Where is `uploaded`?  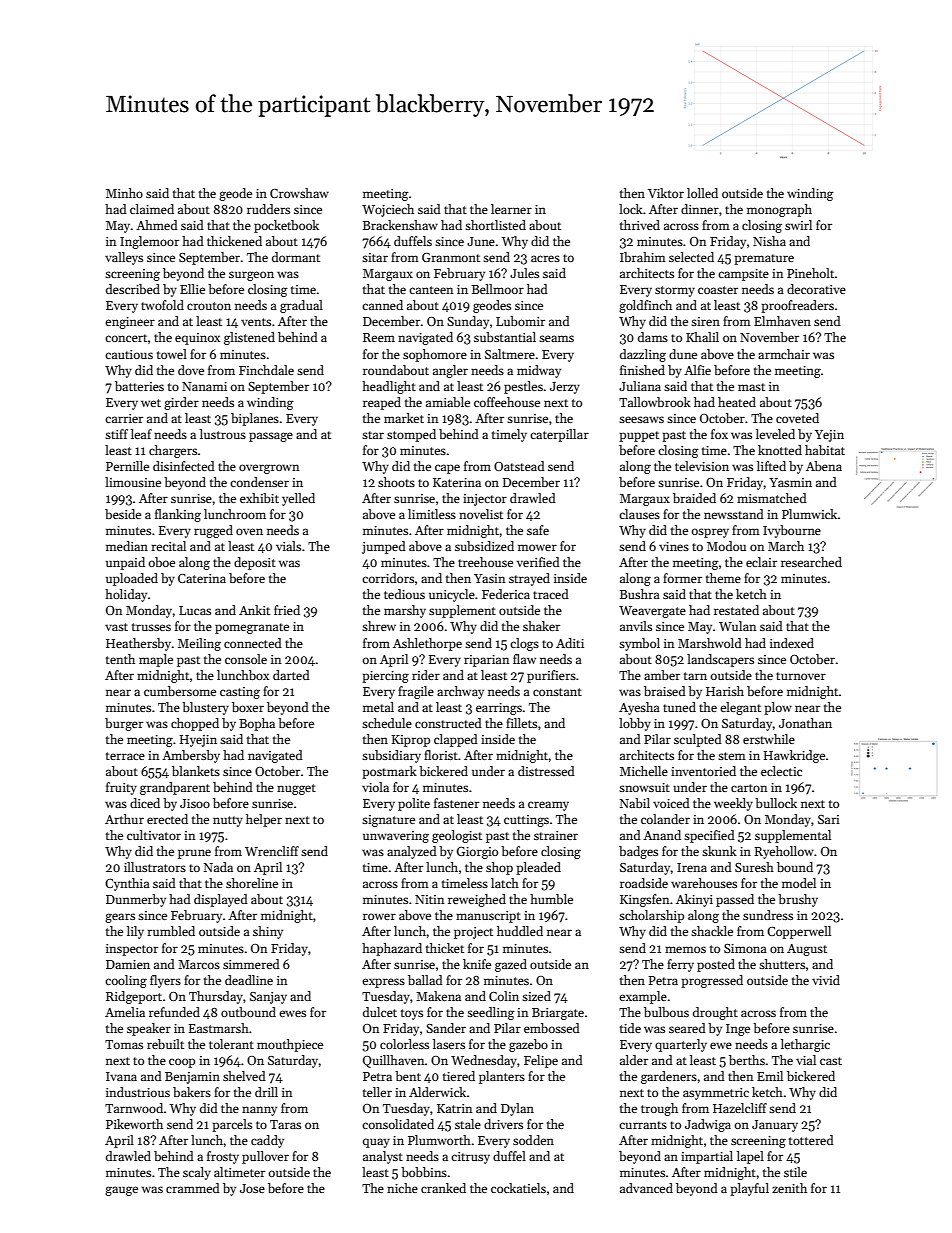 uploaded is located at coordinates (132, 579).
